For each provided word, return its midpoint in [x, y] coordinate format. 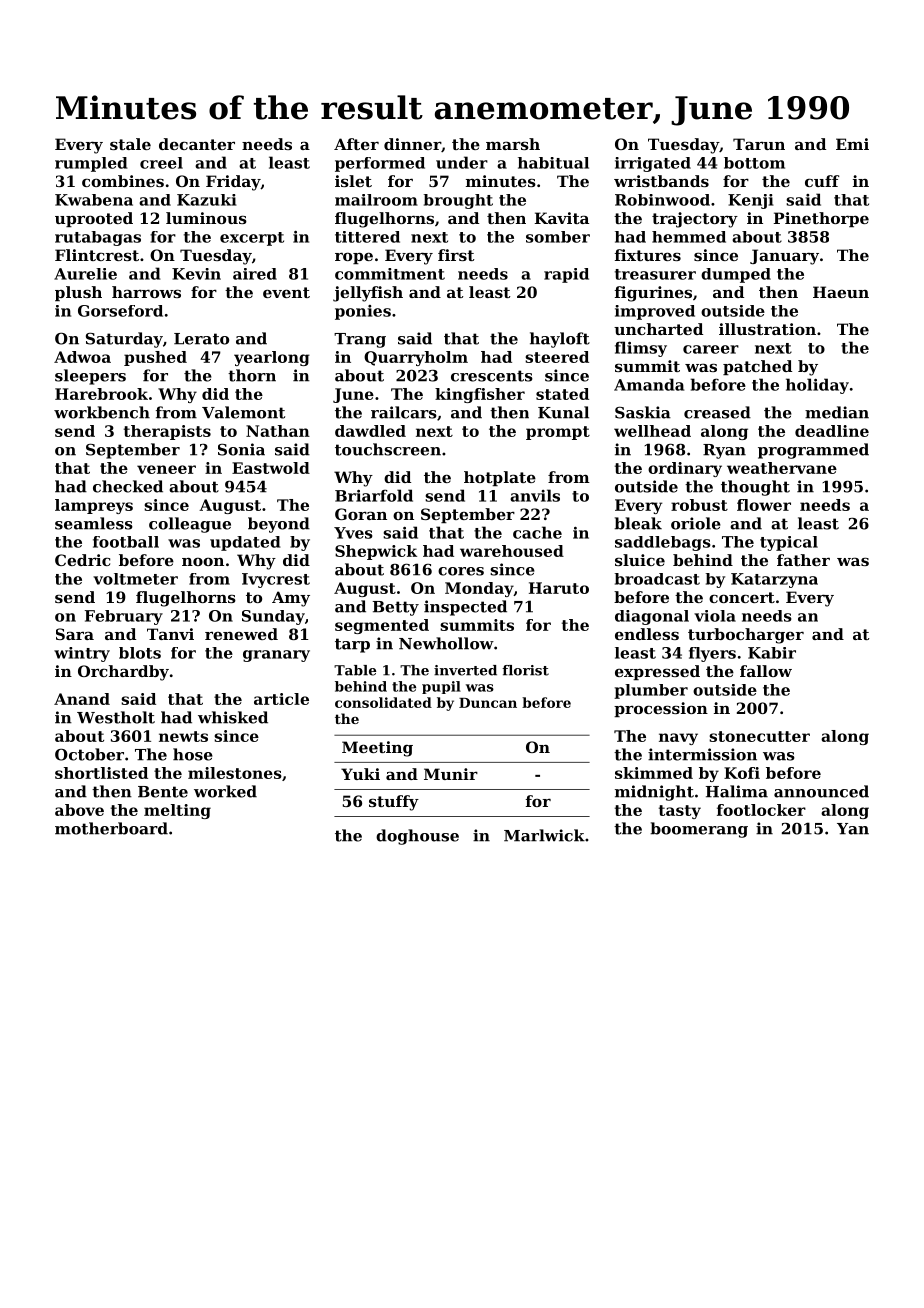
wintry [82, 654]
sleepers [90, 377]
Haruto [559, 588]
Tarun [759, 144]
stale [130, 144]
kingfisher [480, 395]
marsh [513, 144]
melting [177, 811]
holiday [817, 386]
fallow [766, 671]
